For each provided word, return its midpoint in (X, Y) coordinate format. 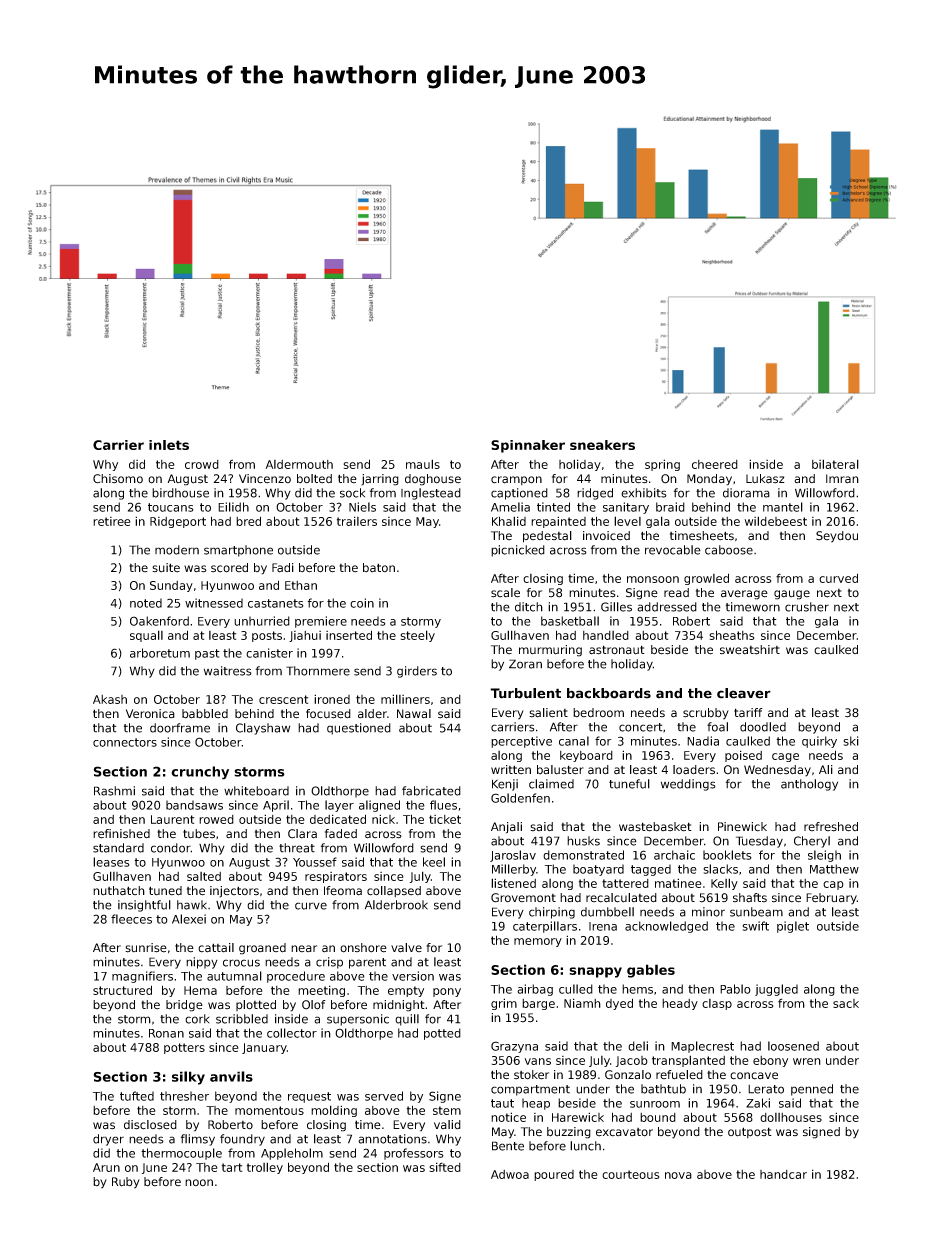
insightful (144, 906)
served (384, 1096)
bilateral (835, 464)
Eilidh (233, 507)
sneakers (602, 445)
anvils (231, 1076)
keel (434, 862)
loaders (694, 770)
